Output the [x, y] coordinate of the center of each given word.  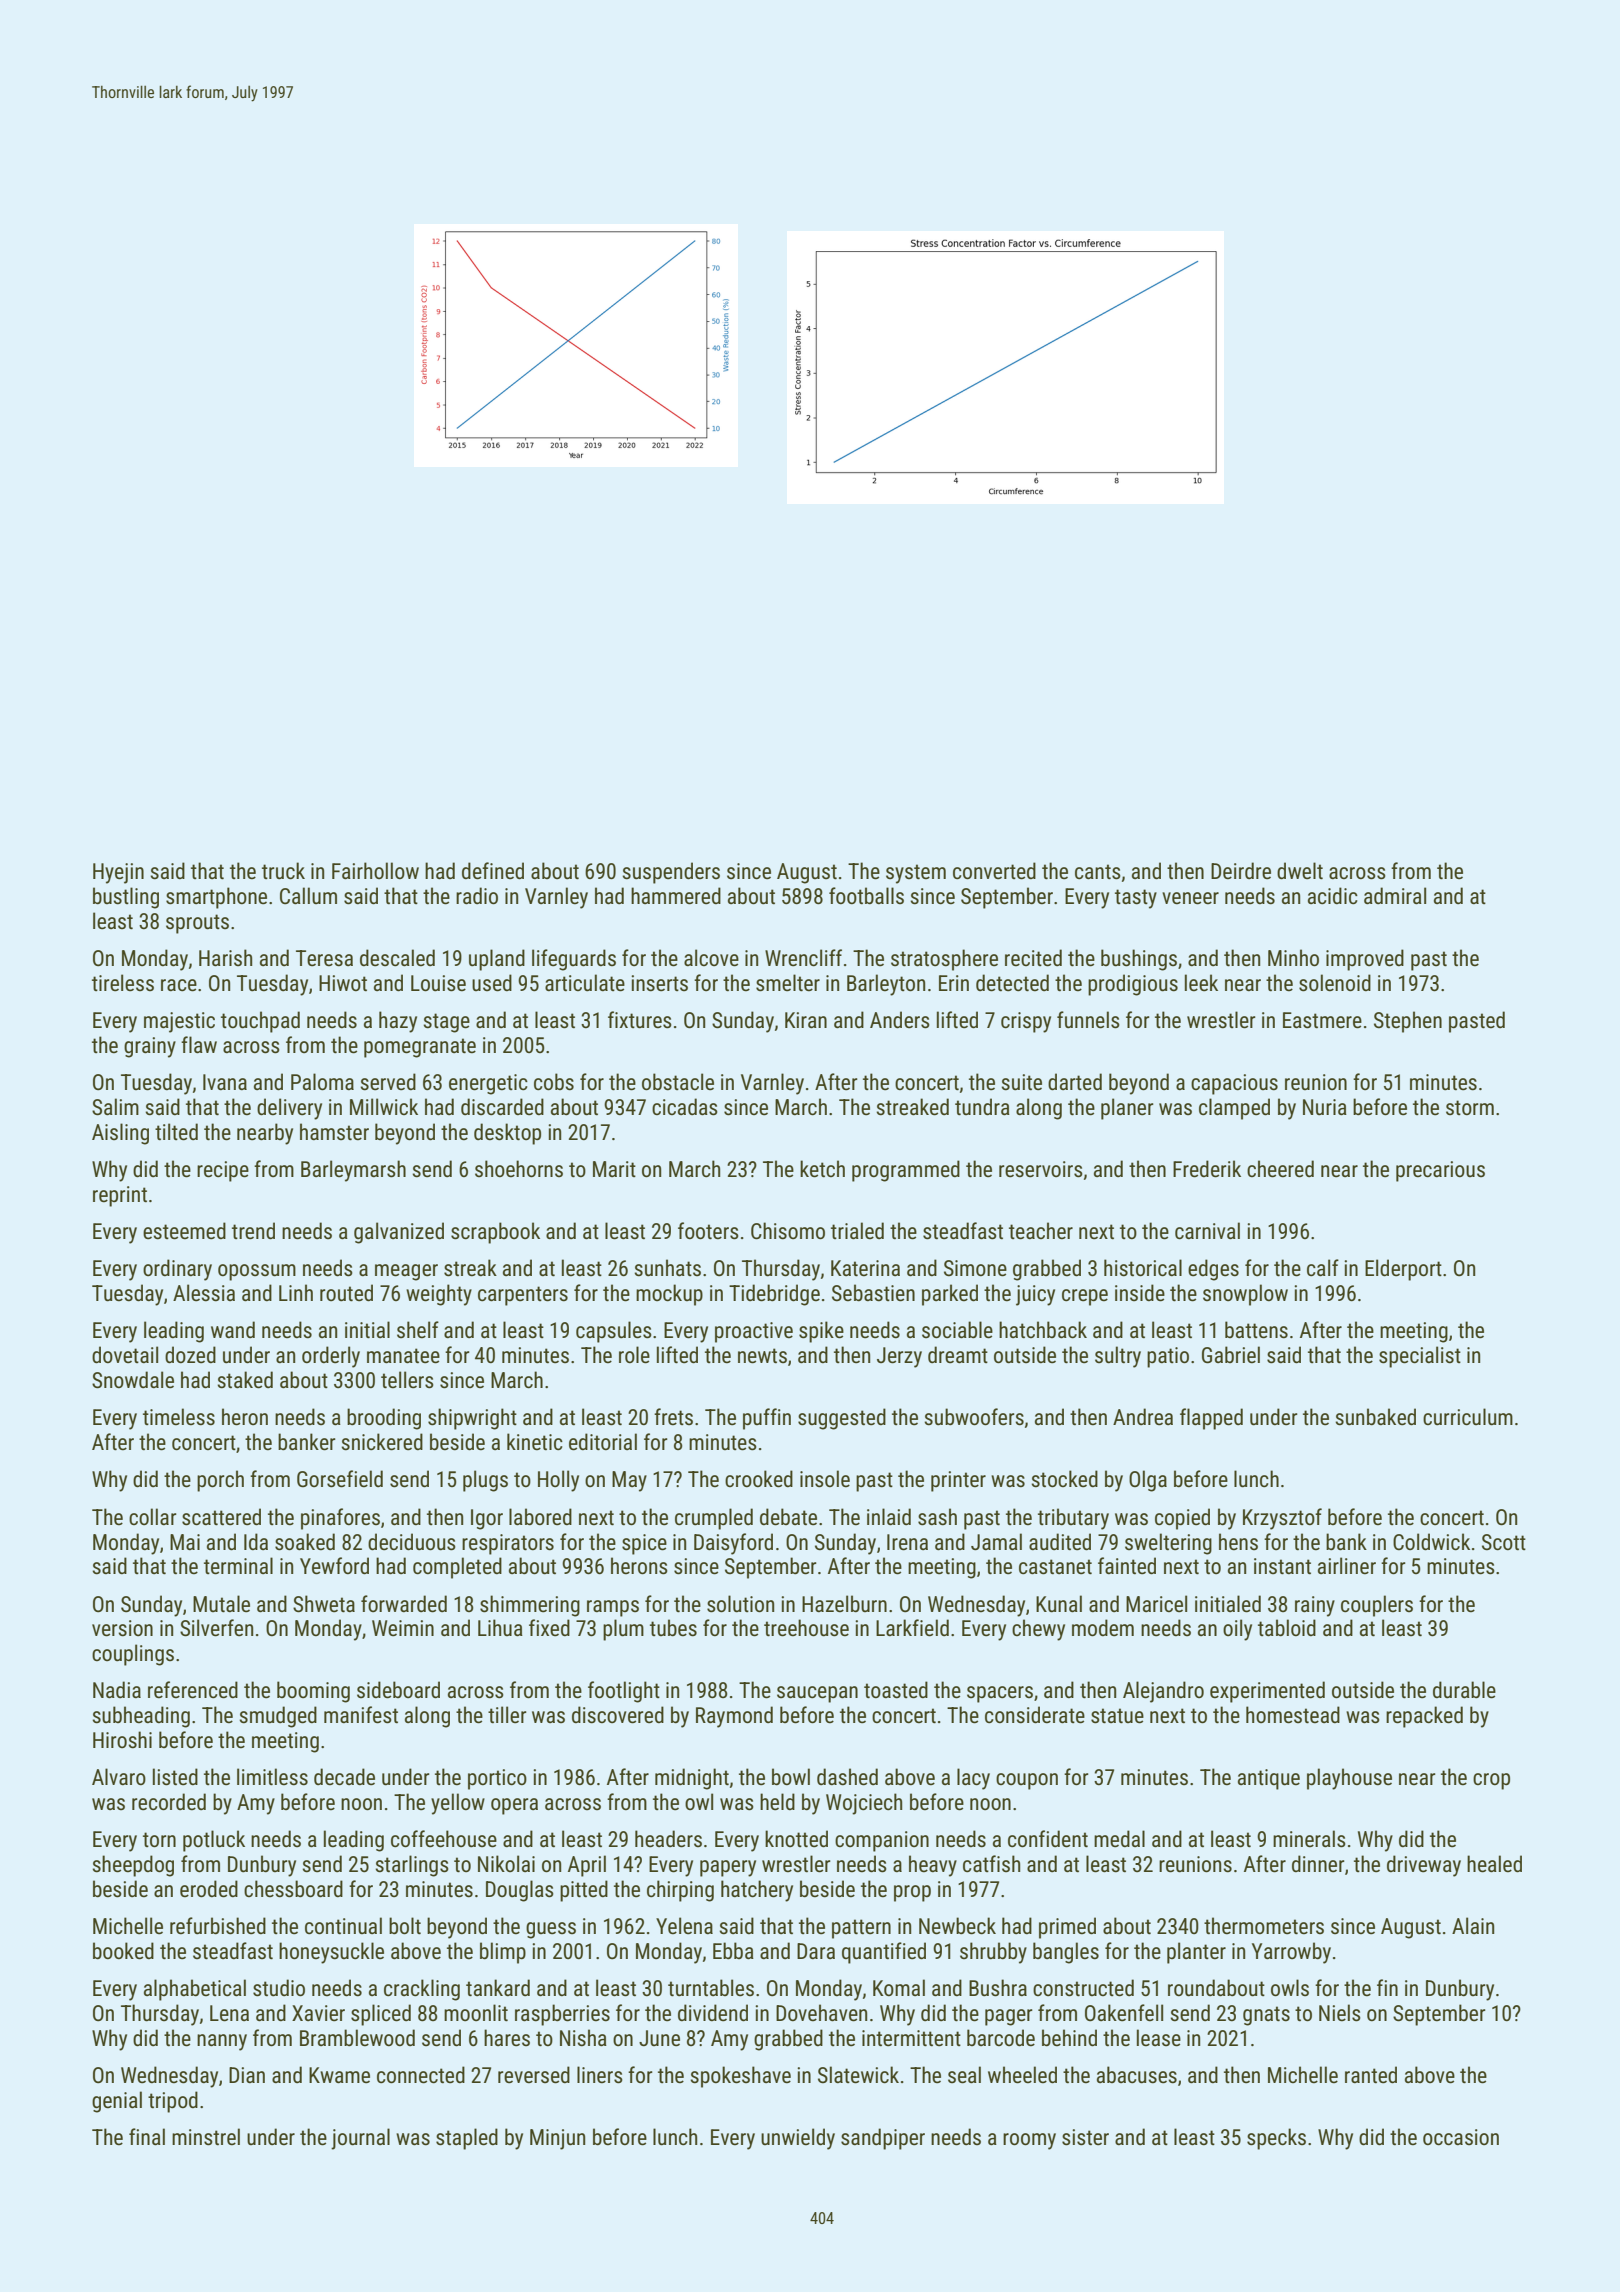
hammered [676, 896]
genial [117, 2102]
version [122, 1628]
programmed [906, 1171]
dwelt [1300, 870]
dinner [1318, 1863]
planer [1127, 1109]
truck [283, 870]
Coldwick [1431, 1541]
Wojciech [864, 1804]
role [634, 1355]
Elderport [1403, 1270]
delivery [289, 1109]
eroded [209, 1889]
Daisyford [733, 1544]
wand [233, 1329]
